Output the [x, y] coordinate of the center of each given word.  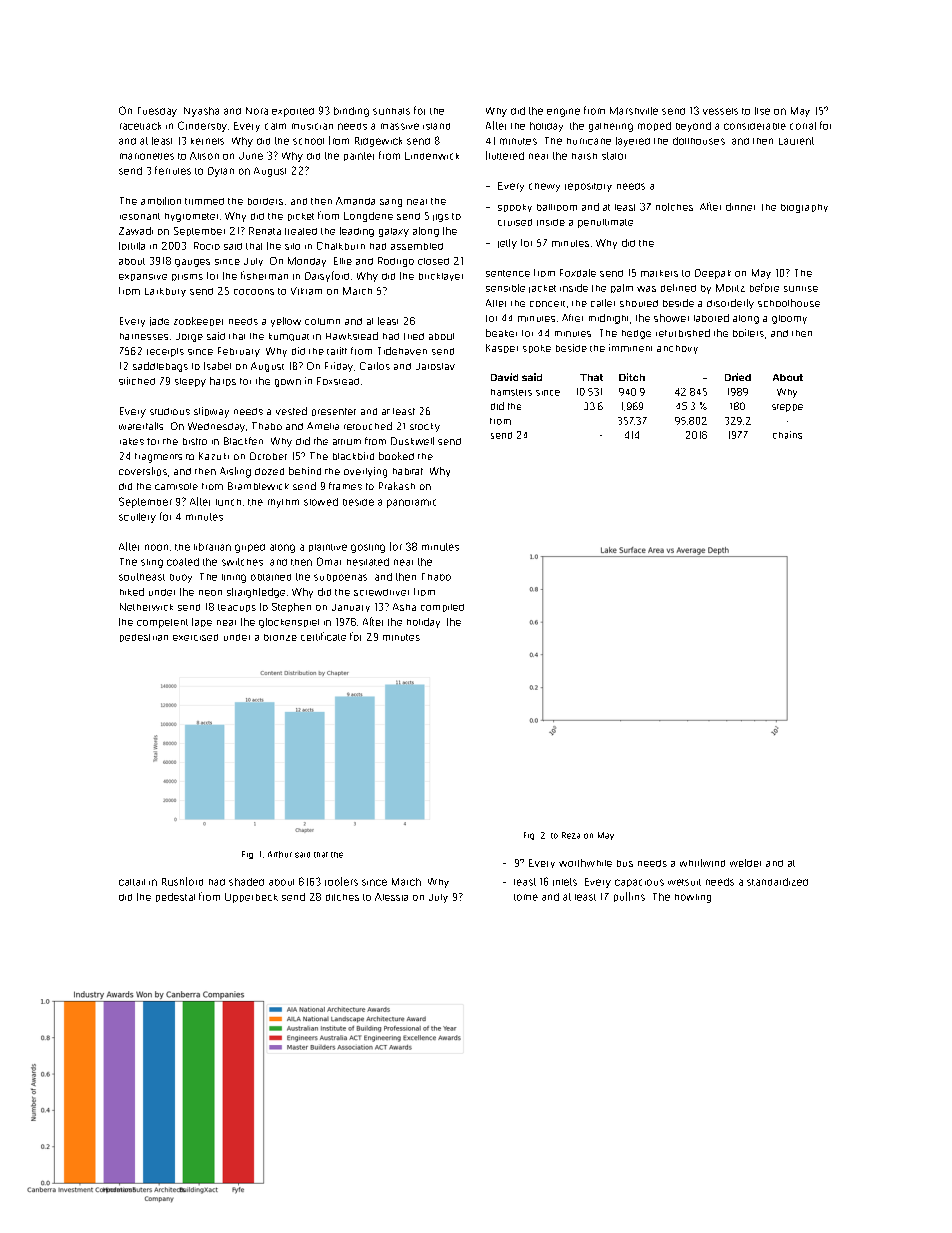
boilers [748, 333]
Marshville [634, 111]
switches [242, 562]
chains [787, 435]
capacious [639, 883]
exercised [195, 637]
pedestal [175, 897]
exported [293, 112]
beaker [501, 333]
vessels [720, 111]
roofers [341, 881]
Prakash [397, 486]
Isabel [217, 366]
